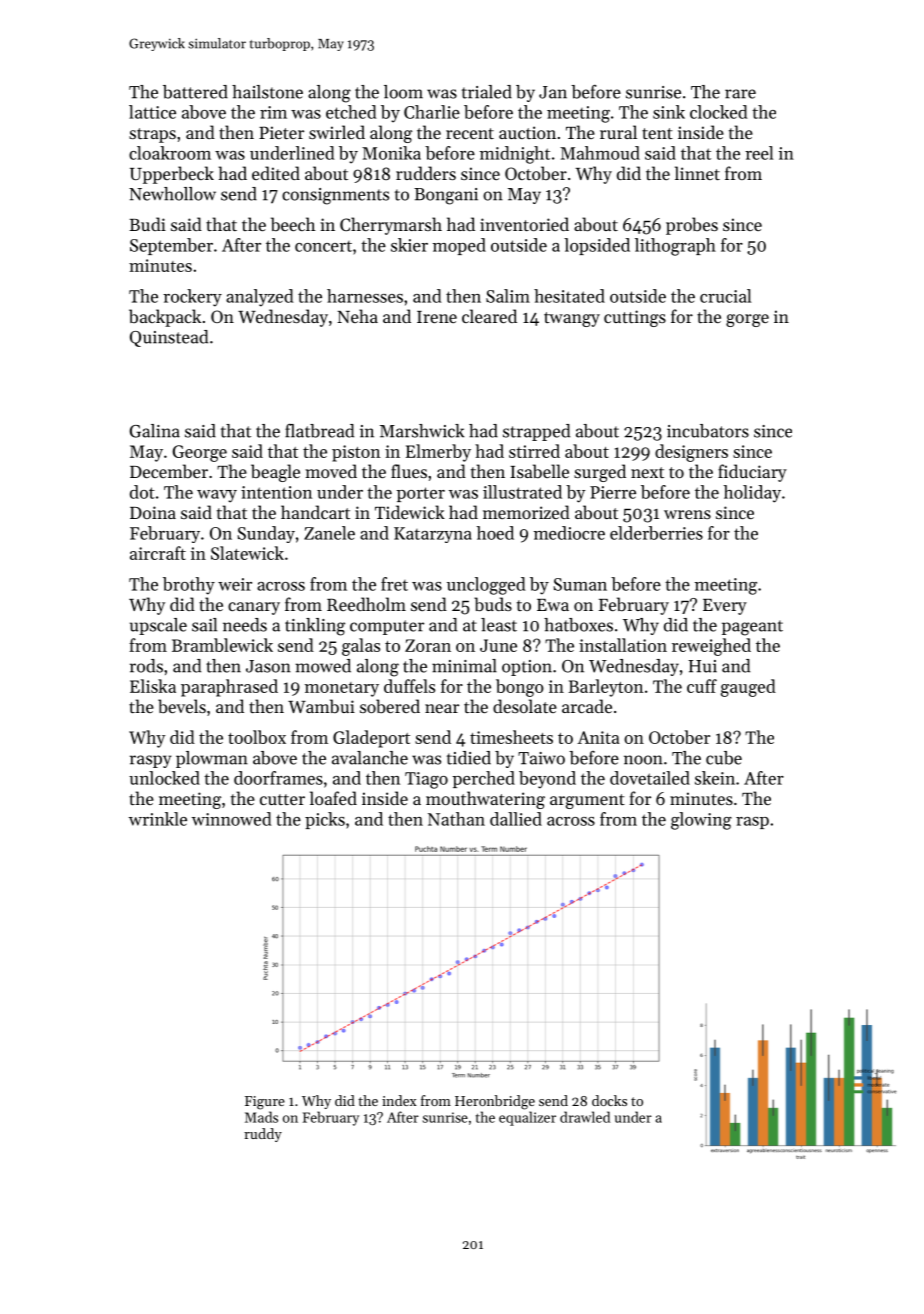 Image resolution: width=924 pixels, height=1314 pixels. Describe the element at coordinates (152, 112) in the image. I see `lattice` at that location.
